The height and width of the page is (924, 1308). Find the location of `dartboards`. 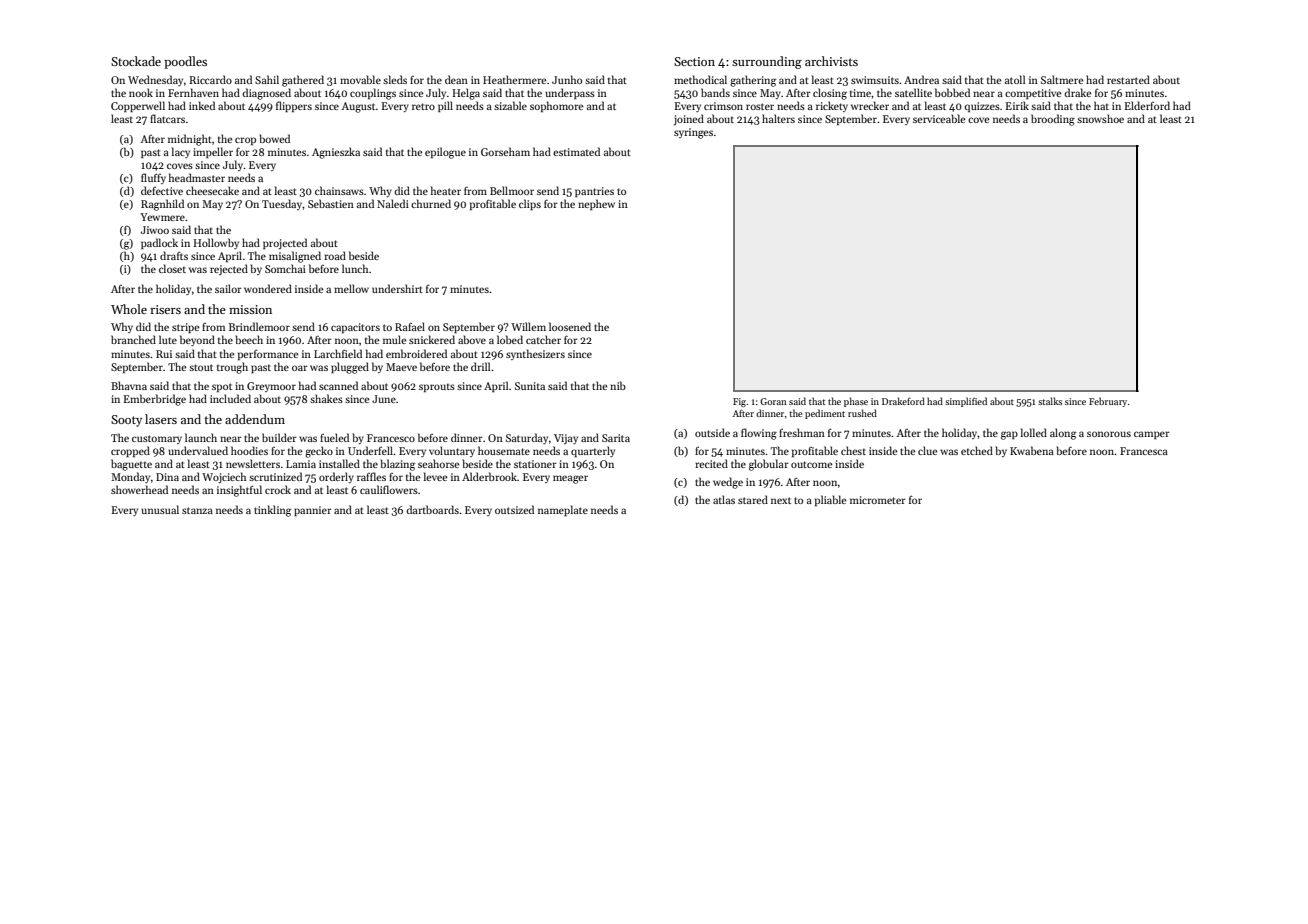

dartboards is located at coordinates (432, 509).
